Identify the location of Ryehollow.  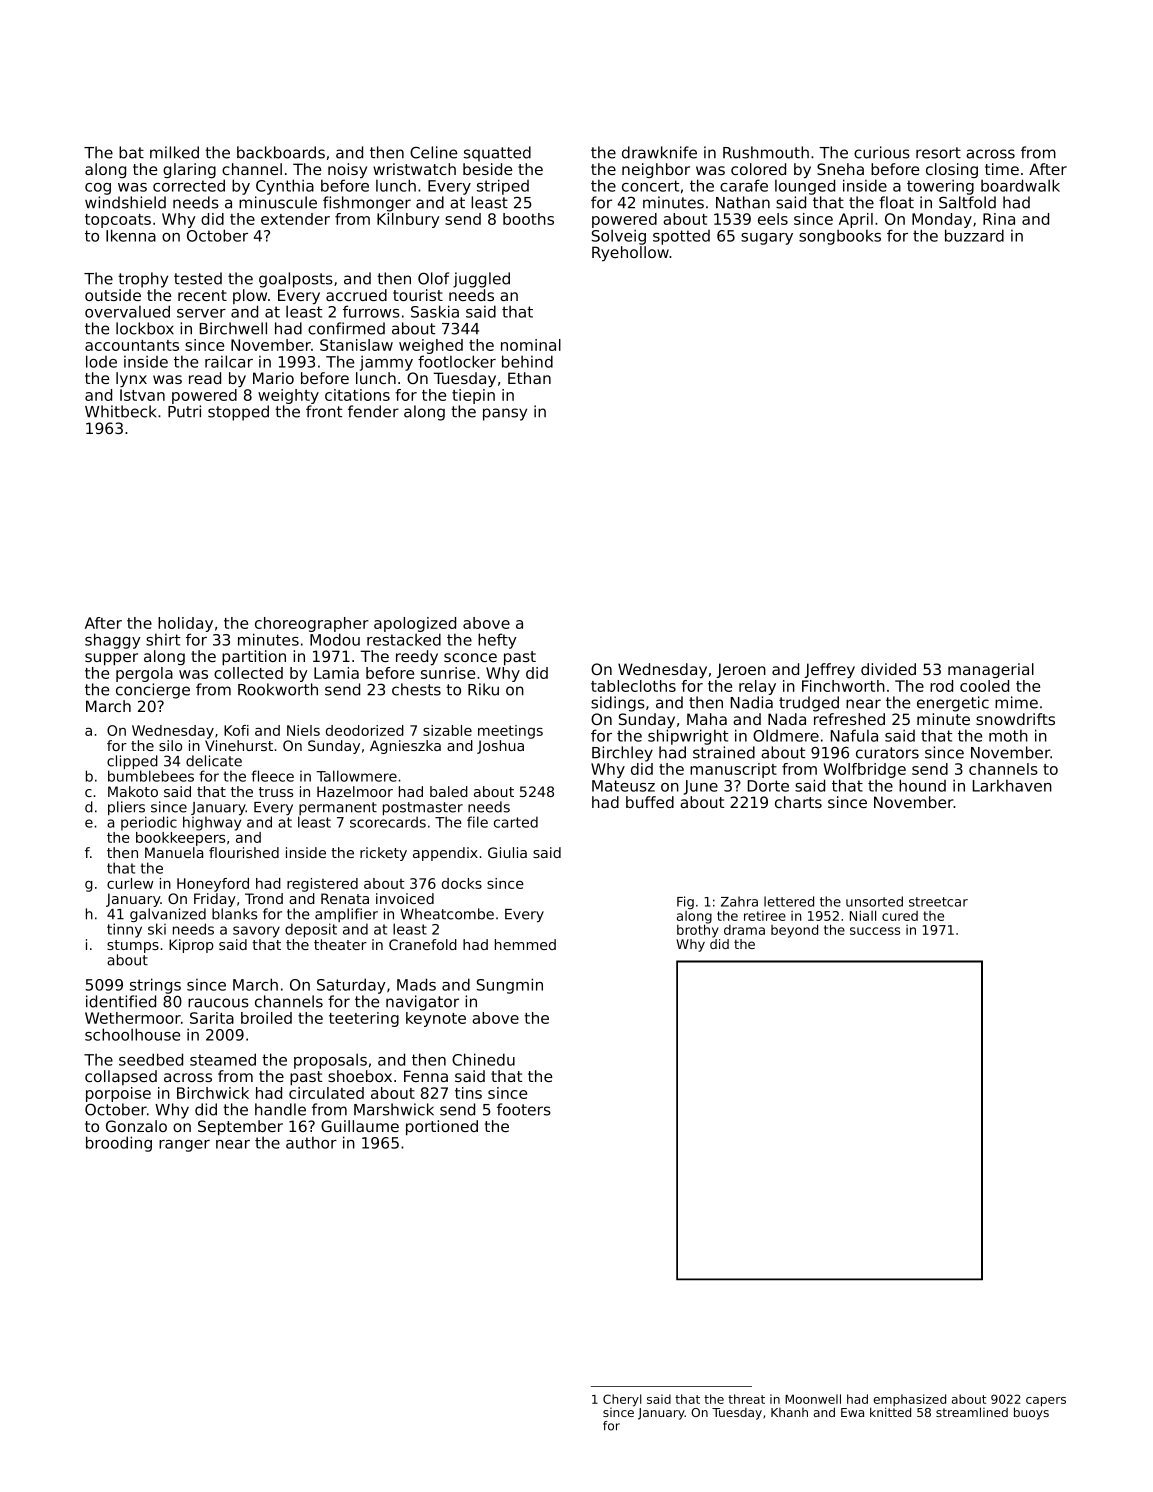
(630, 253).
